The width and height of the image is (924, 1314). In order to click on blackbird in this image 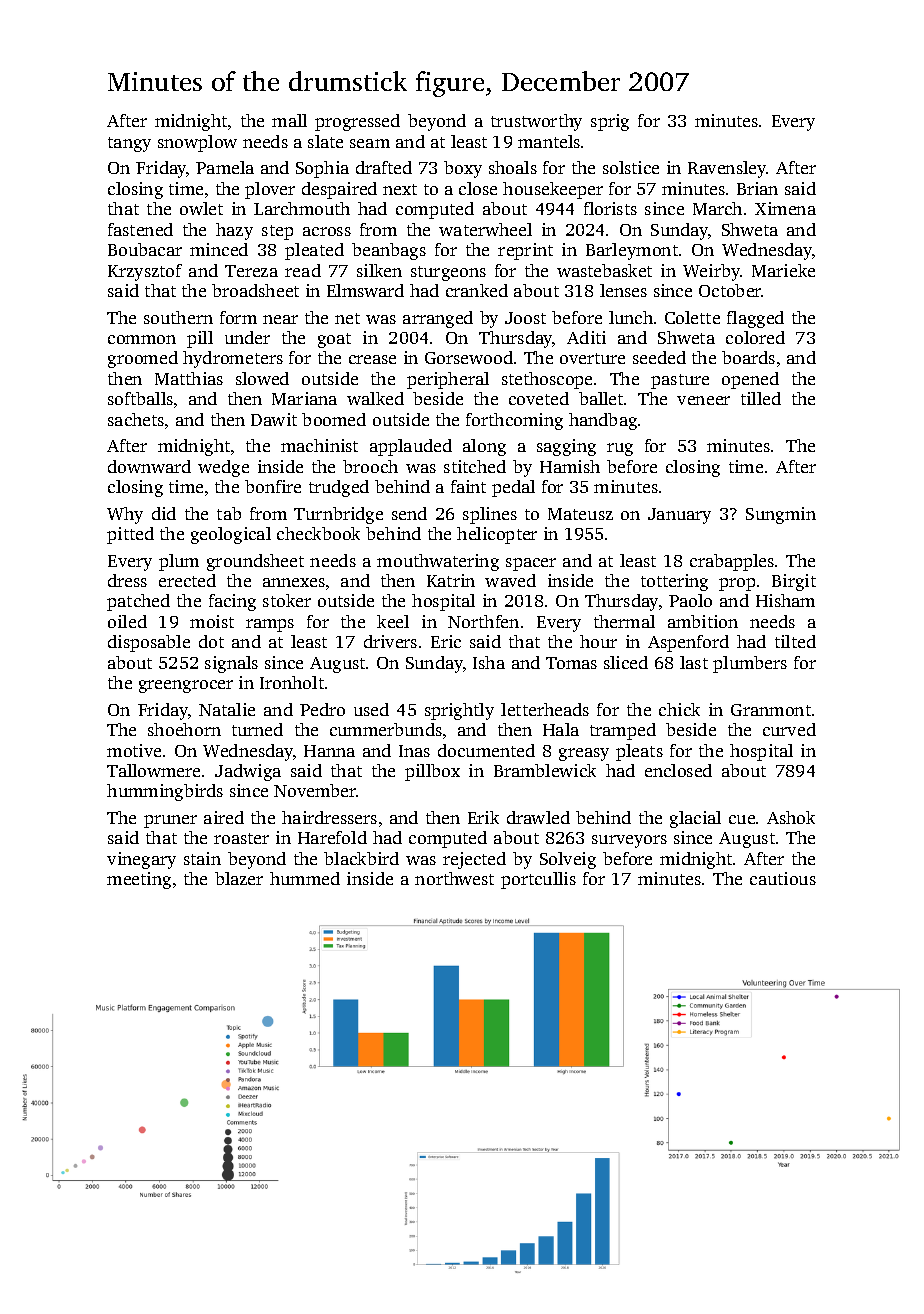, I will do `click(361, 858)`.
